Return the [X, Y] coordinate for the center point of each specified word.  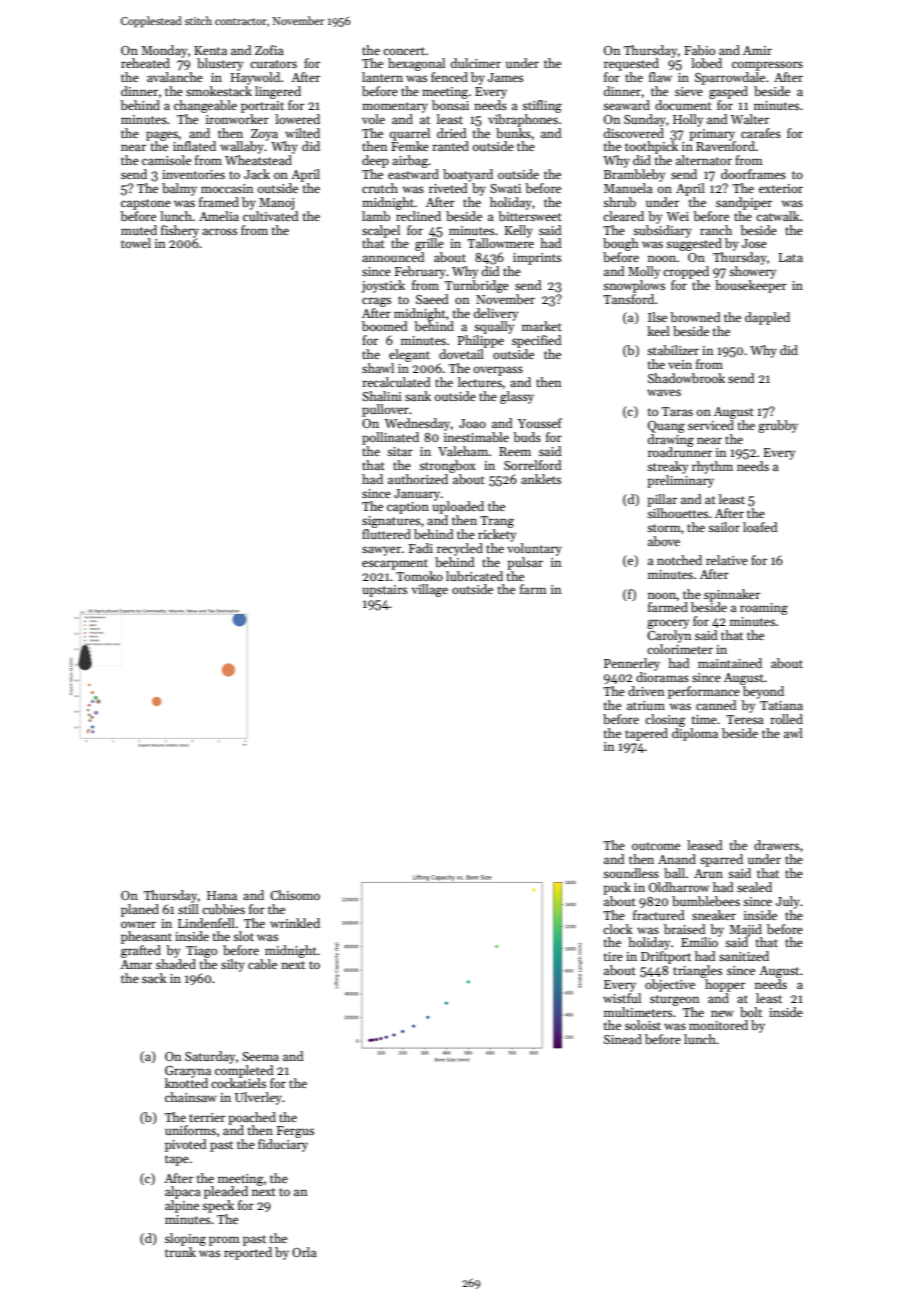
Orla [304, 1252]
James [505, 77]
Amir [757, 50]
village [429, 590]
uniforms [190, 1130]
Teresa [745, 719]
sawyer [381, 551]
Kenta [210, 50]
